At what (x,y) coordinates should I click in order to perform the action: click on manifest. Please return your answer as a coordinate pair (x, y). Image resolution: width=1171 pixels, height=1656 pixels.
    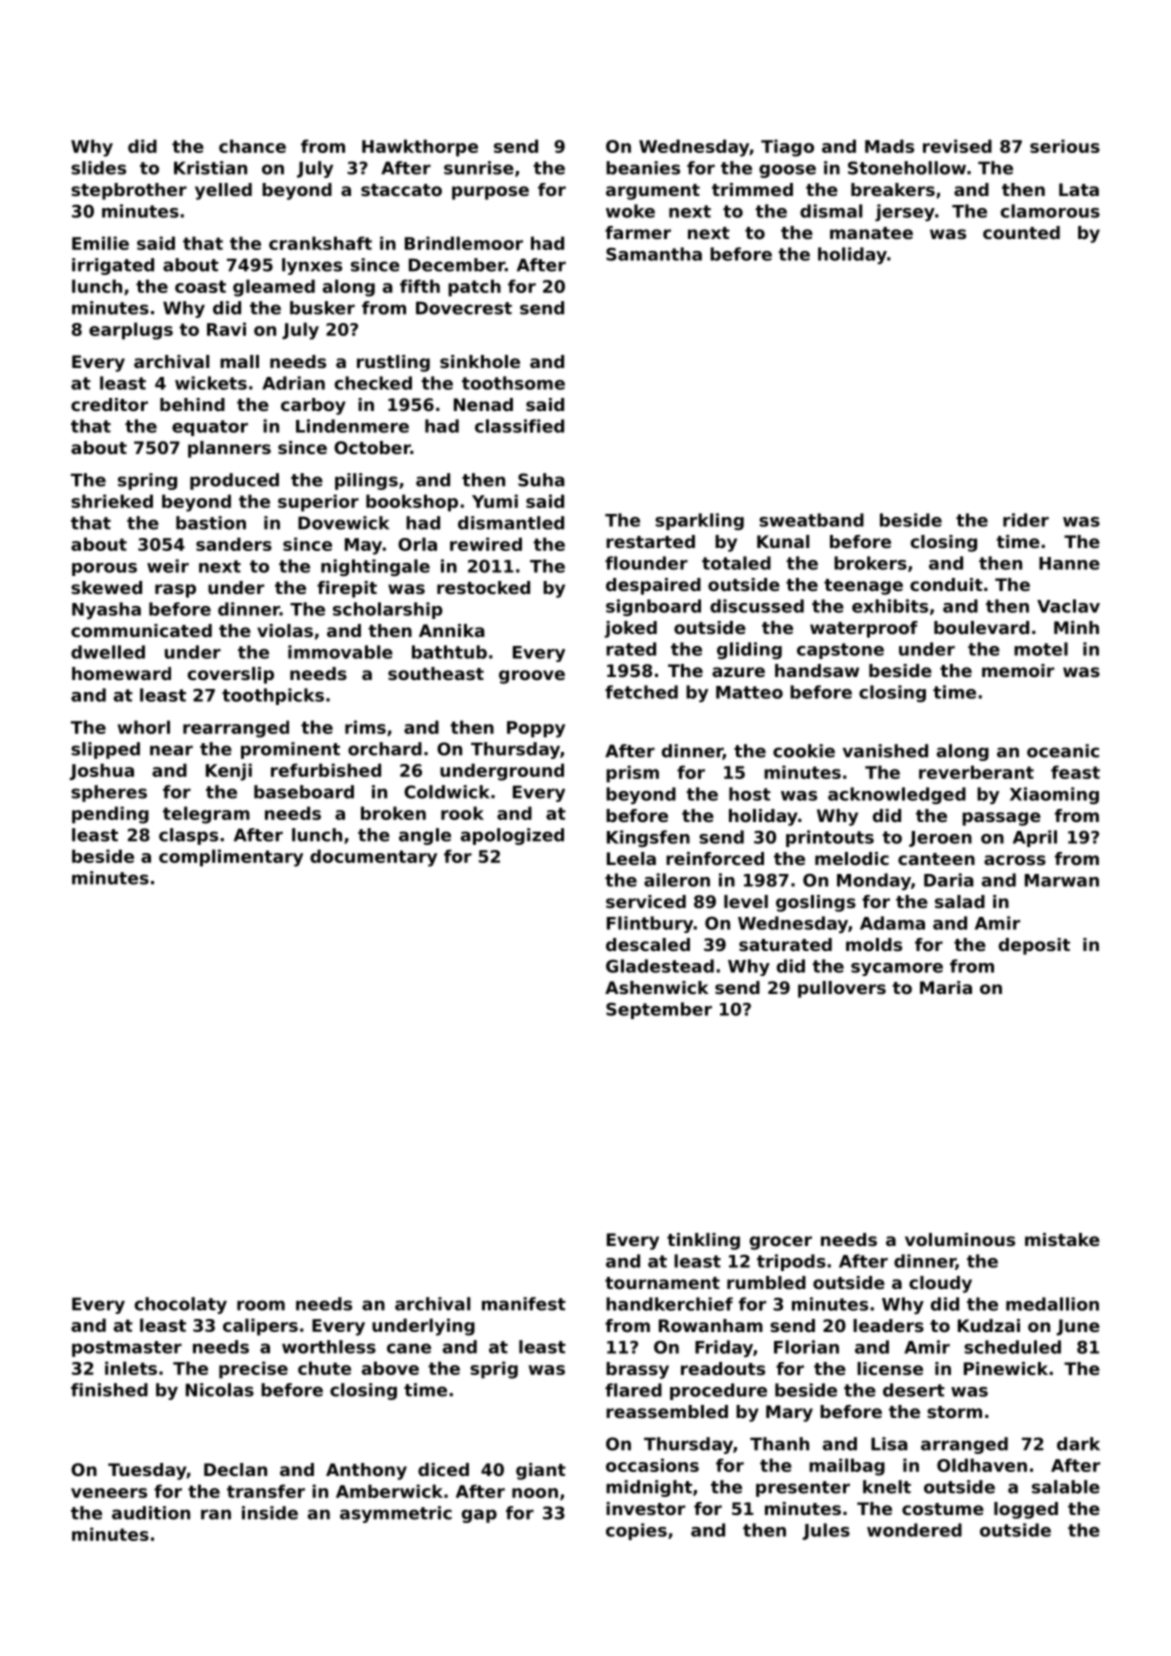
    Looking at the image, I should click on (524, 1304).
